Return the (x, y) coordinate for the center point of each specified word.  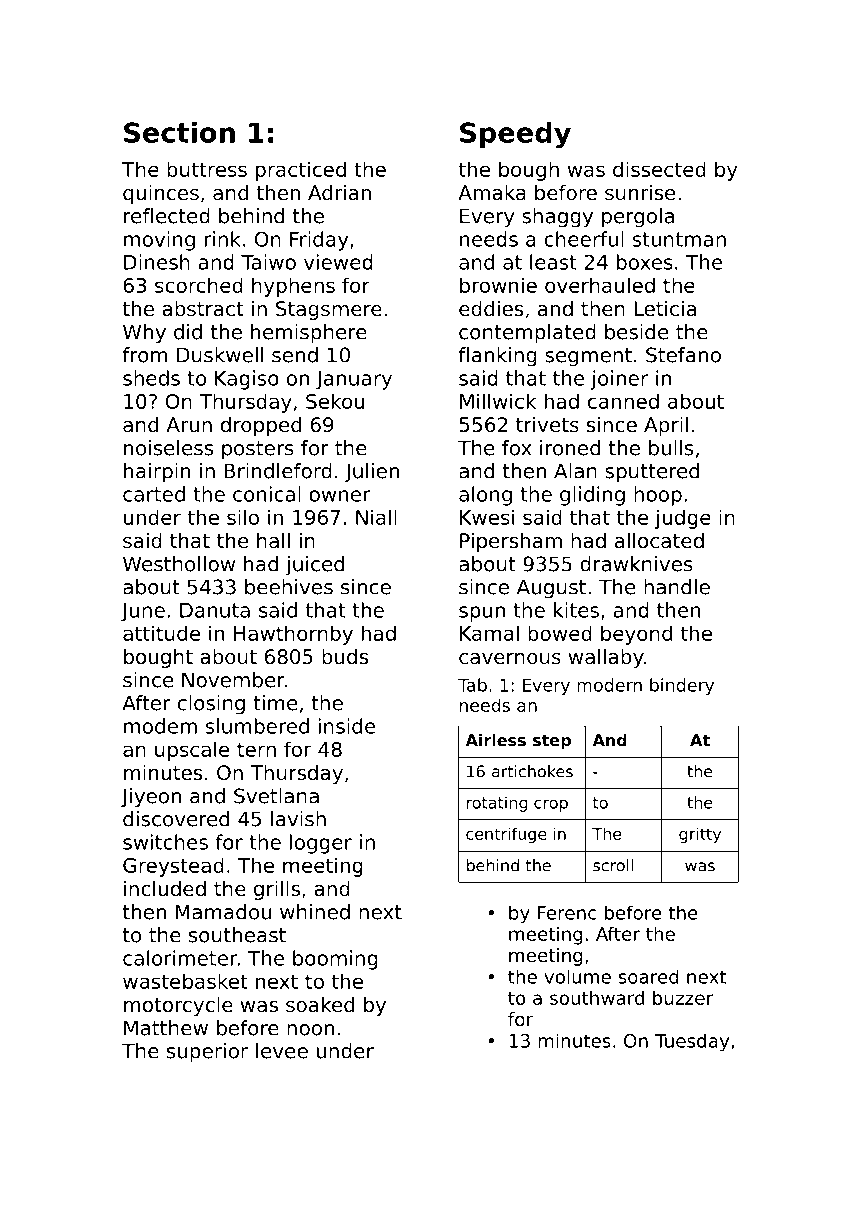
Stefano (683, 355)
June (143, 612)
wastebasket (185, 981)
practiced (301, 171)
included (165, 889)
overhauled (600, 285)
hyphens (293, 287)
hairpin (157, 473)
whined (315, 912)
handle (677, 587)
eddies (491, 309)
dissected (659, 169)
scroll (613, 865)
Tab (472, 685)
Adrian (339, 192)
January (354, 380)
